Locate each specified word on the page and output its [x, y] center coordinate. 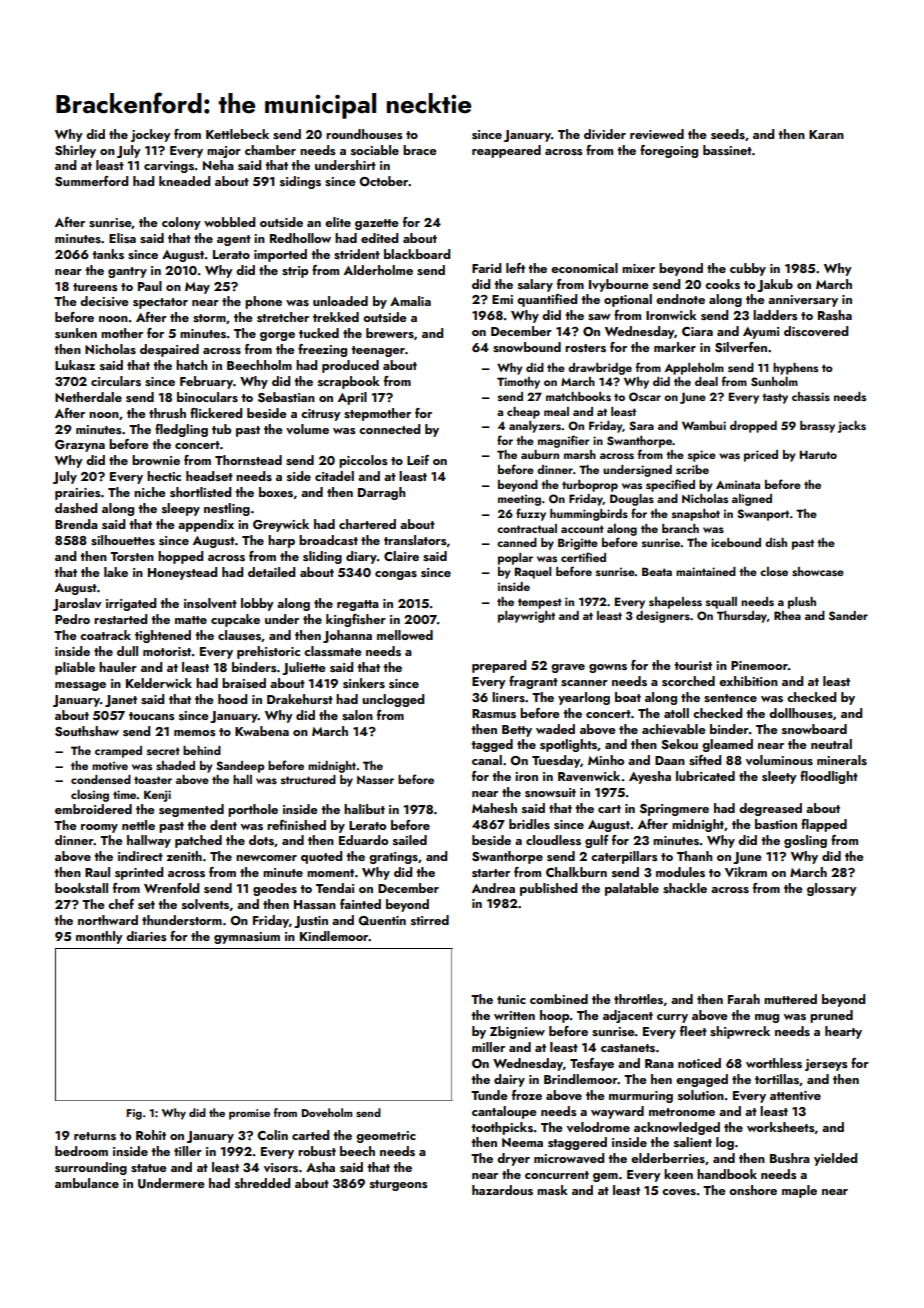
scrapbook [349, 382]
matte [191, 620]
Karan [826, 134]
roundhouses [364, 134]
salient [693, 1142]
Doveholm [326, 1112]
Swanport [763, 515]
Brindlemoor [581, 1079]
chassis [811, 396]
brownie [156, 460]
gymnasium [247, 938]
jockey [151, 135]
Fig [134, 1114]
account [582, 529]
